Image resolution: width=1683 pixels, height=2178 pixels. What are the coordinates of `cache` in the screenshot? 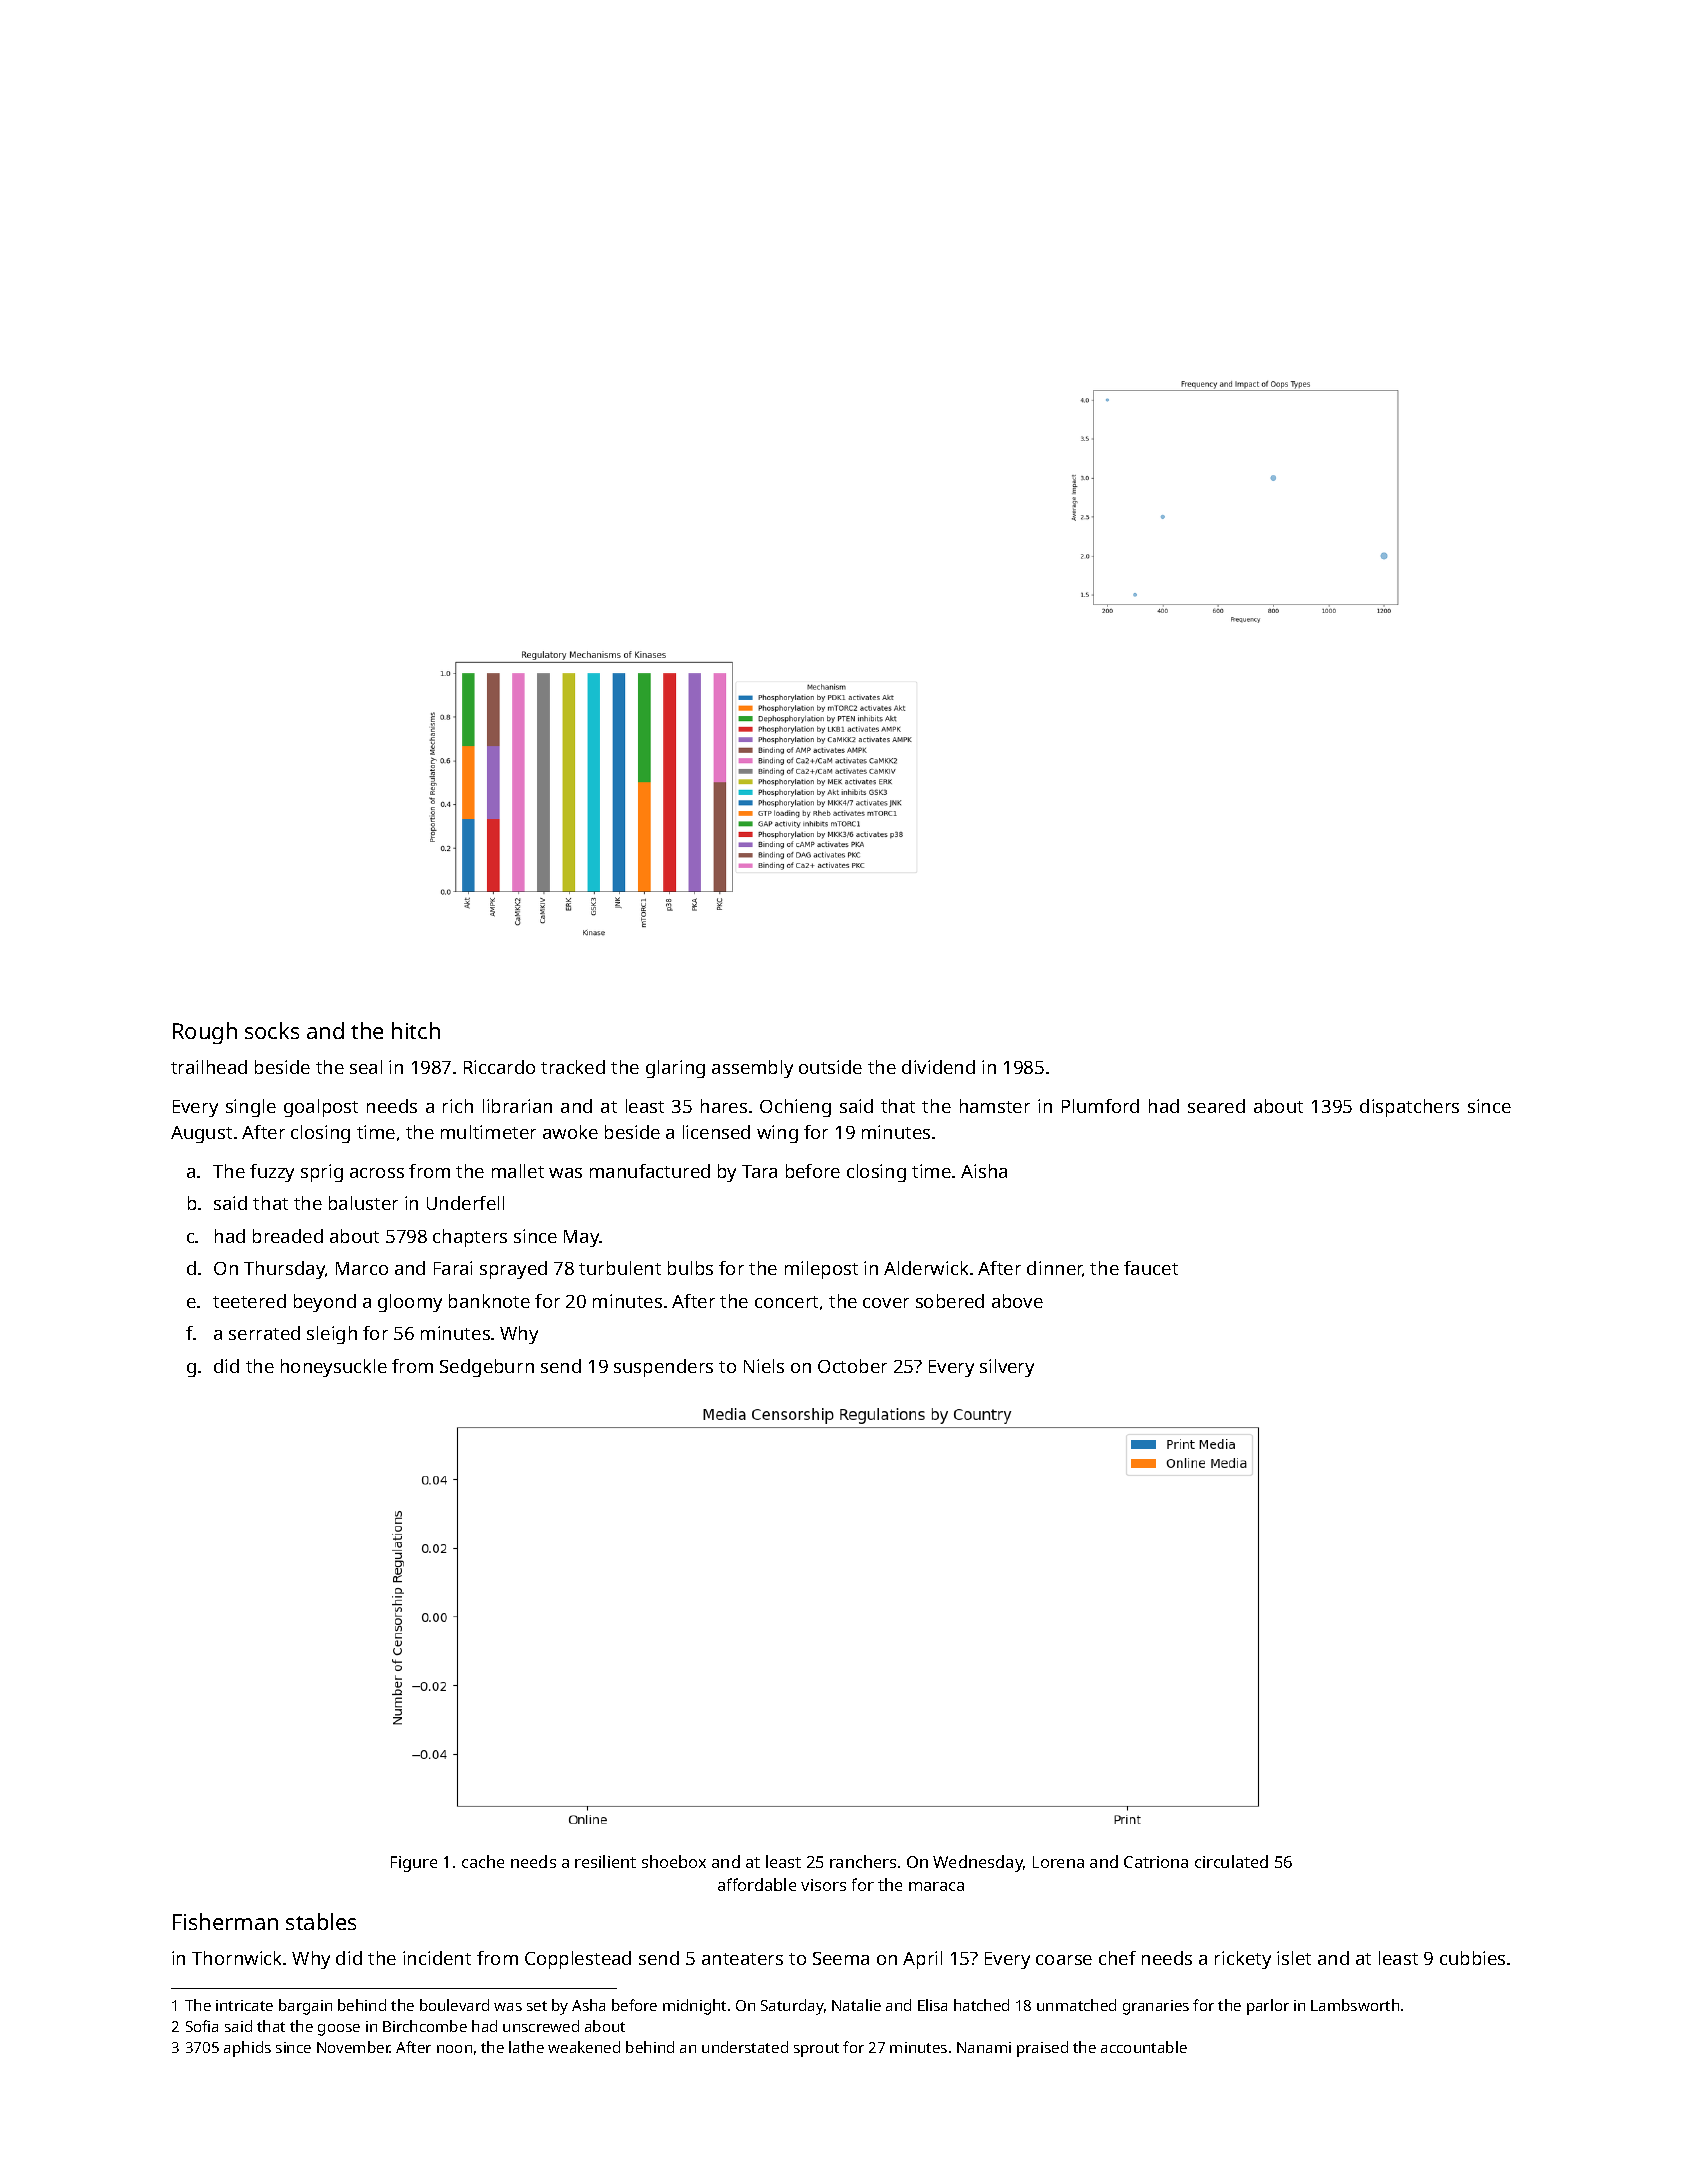 It's located at (483, 1861).
